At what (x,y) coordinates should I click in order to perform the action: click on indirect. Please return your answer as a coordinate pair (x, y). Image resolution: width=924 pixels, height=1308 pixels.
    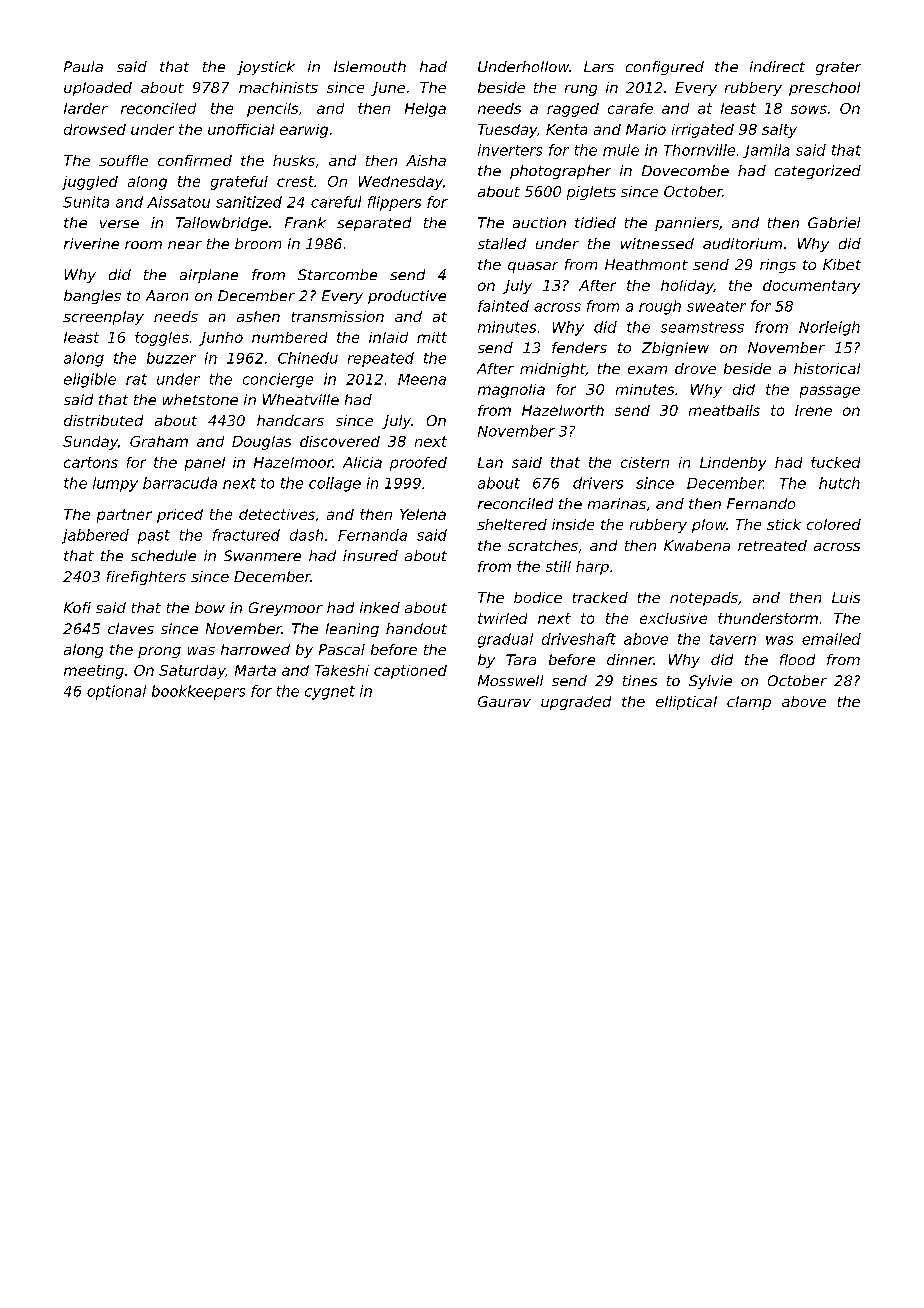
    Looking at the image, I should click on (777, 66).
